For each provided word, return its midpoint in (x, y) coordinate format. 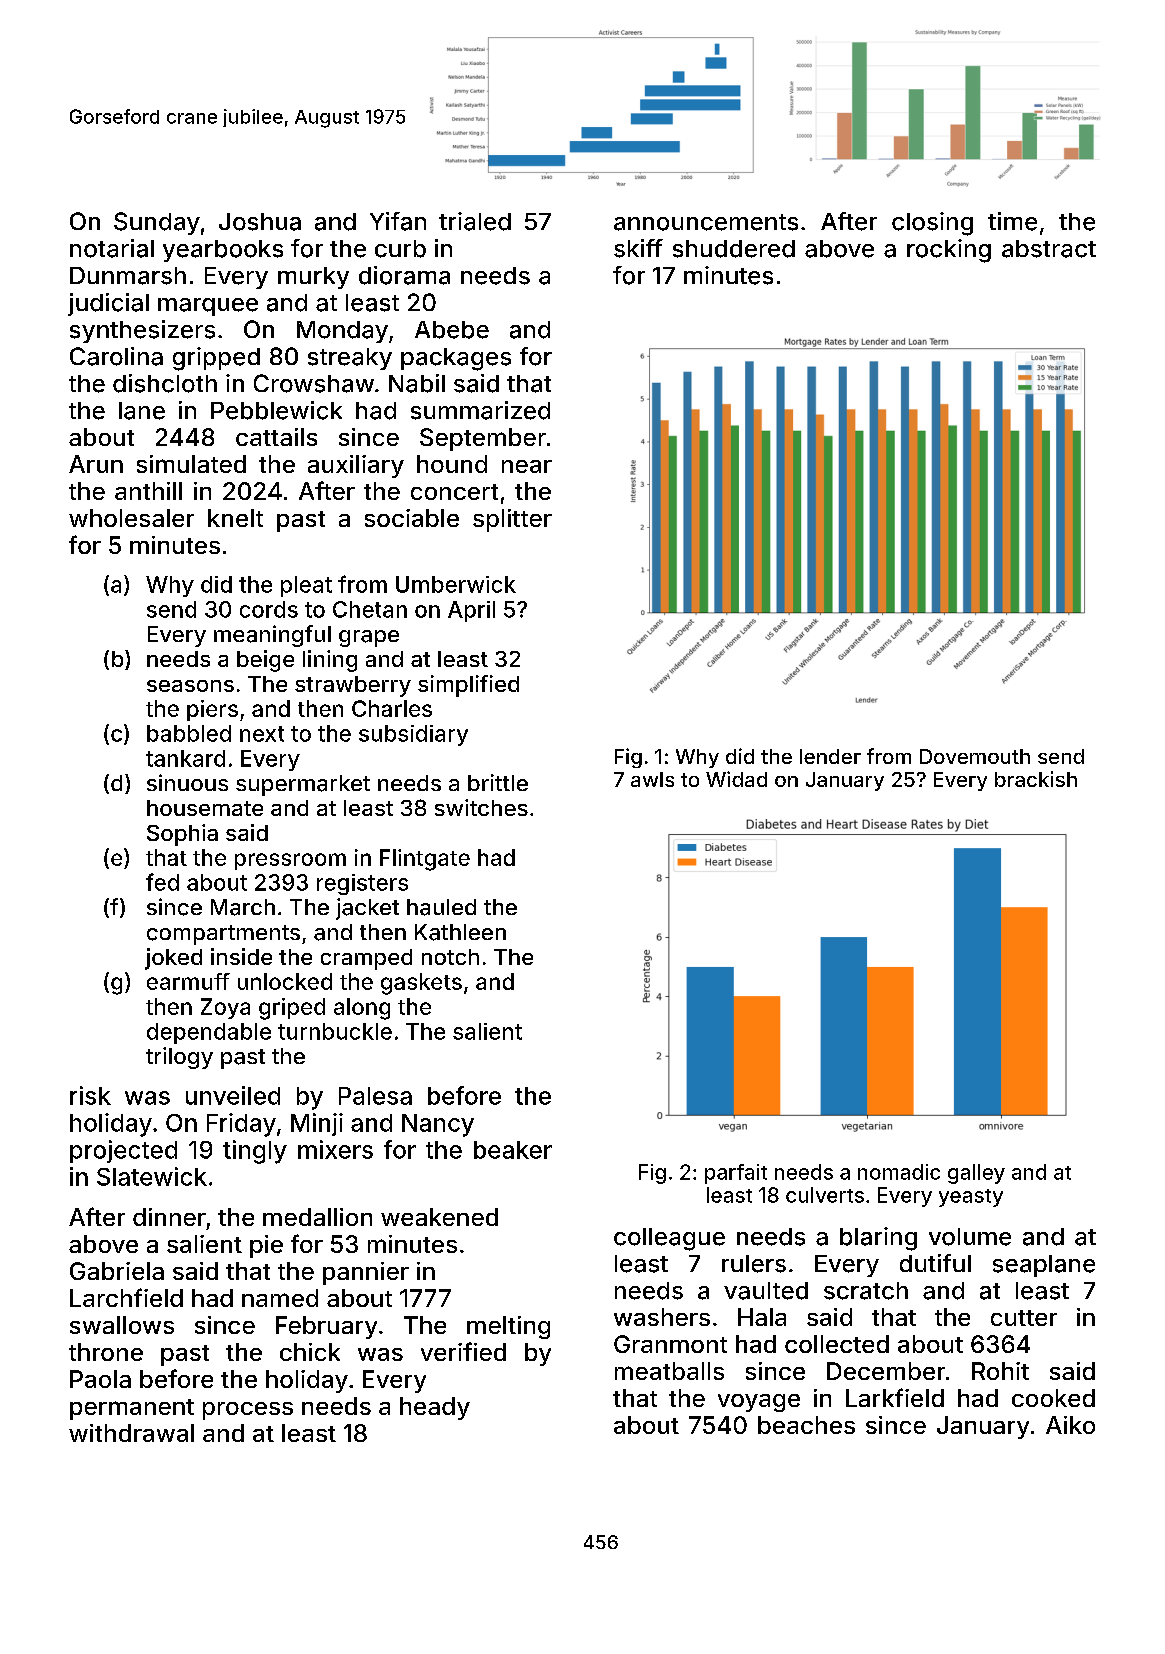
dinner (169, 1217)
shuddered (734, 249)
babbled (189, 733)
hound (452, 464)
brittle (498, 782)
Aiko (1070, 1425)
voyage (759, 1403)
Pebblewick (276, 410)
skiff (638, 248)
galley (976, 1174)
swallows (122, 1325)
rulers (754, 1264)
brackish (1036, 779)
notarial (112, 248)
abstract (1049, 249)
